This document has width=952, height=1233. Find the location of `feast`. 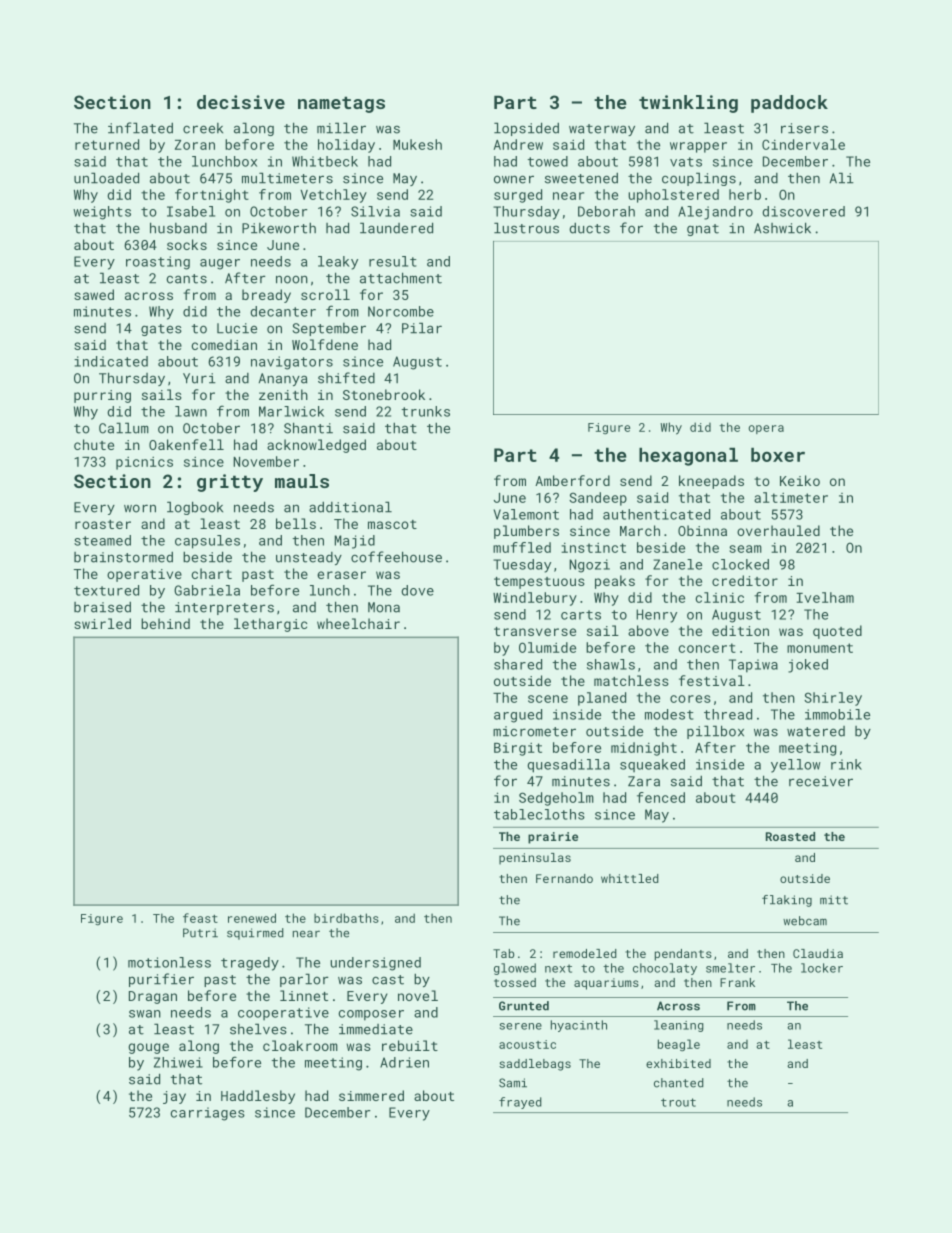

feast is located at coordinates (200, 918).
